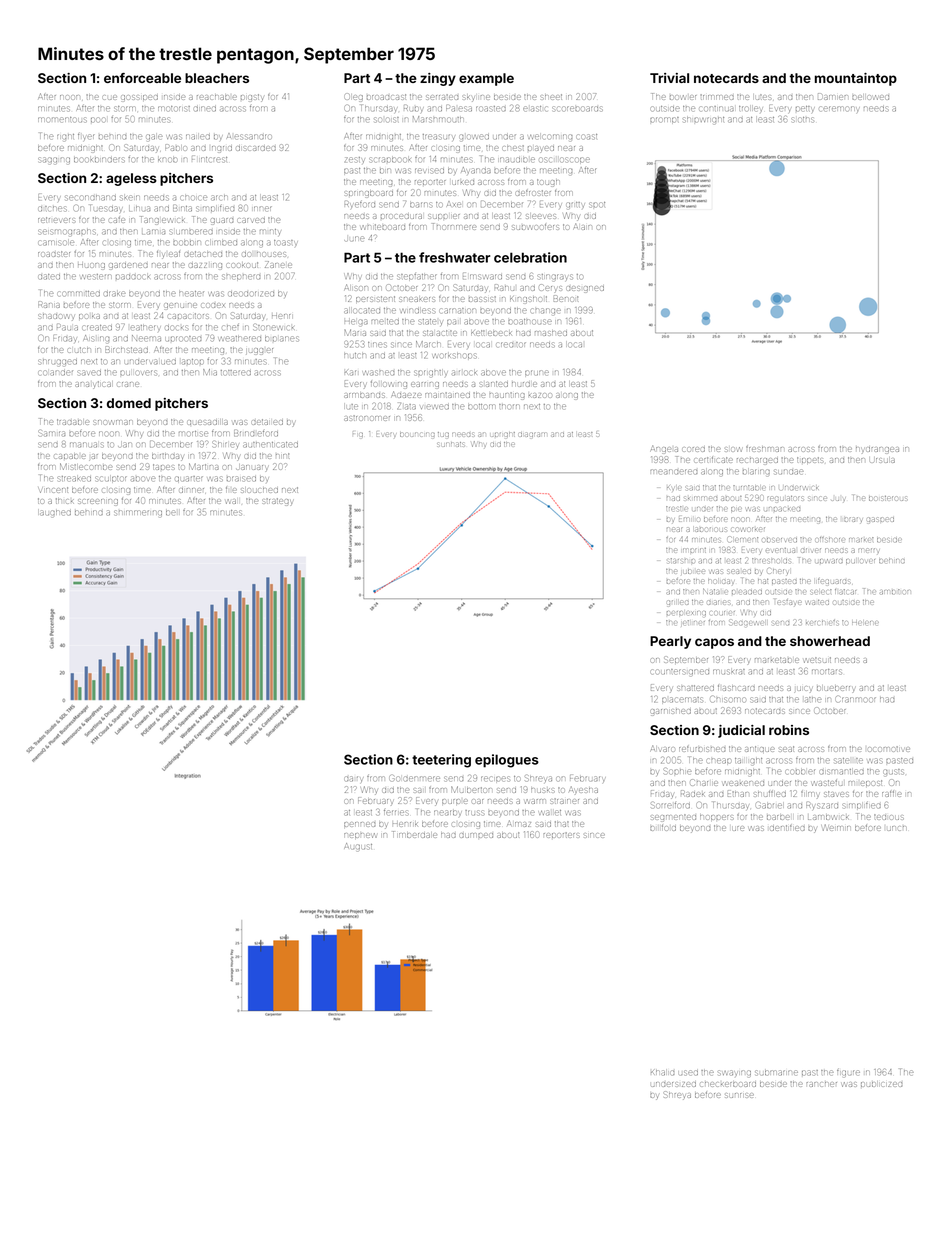  What do you see at coordinates (507, 761) in the screenshot?
I see `epilogues` at bounding box center [507, 761].
